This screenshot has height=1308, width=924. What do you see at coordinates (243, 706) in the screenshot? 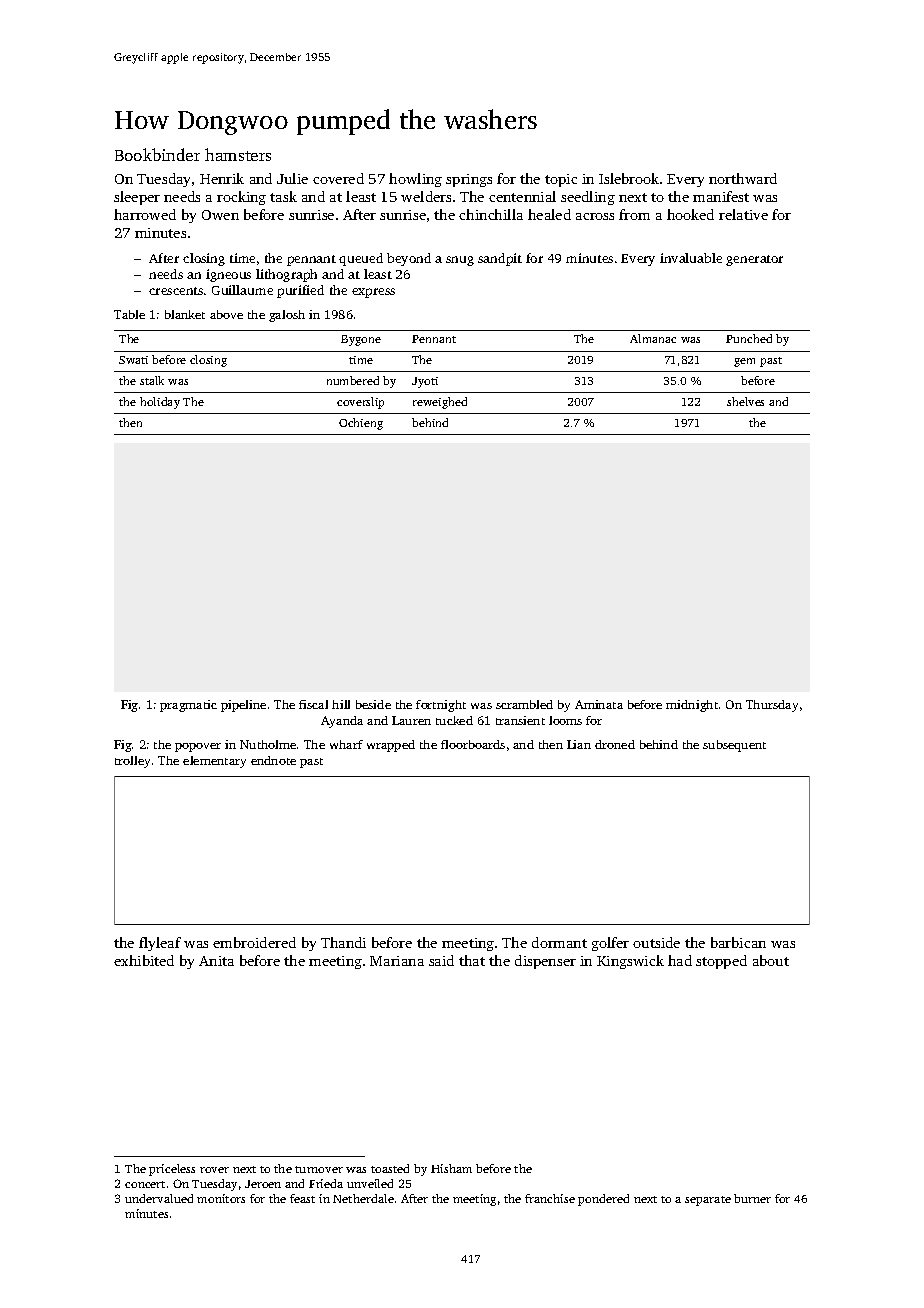
I see `pipeline` at bounding box center [243, 706].
